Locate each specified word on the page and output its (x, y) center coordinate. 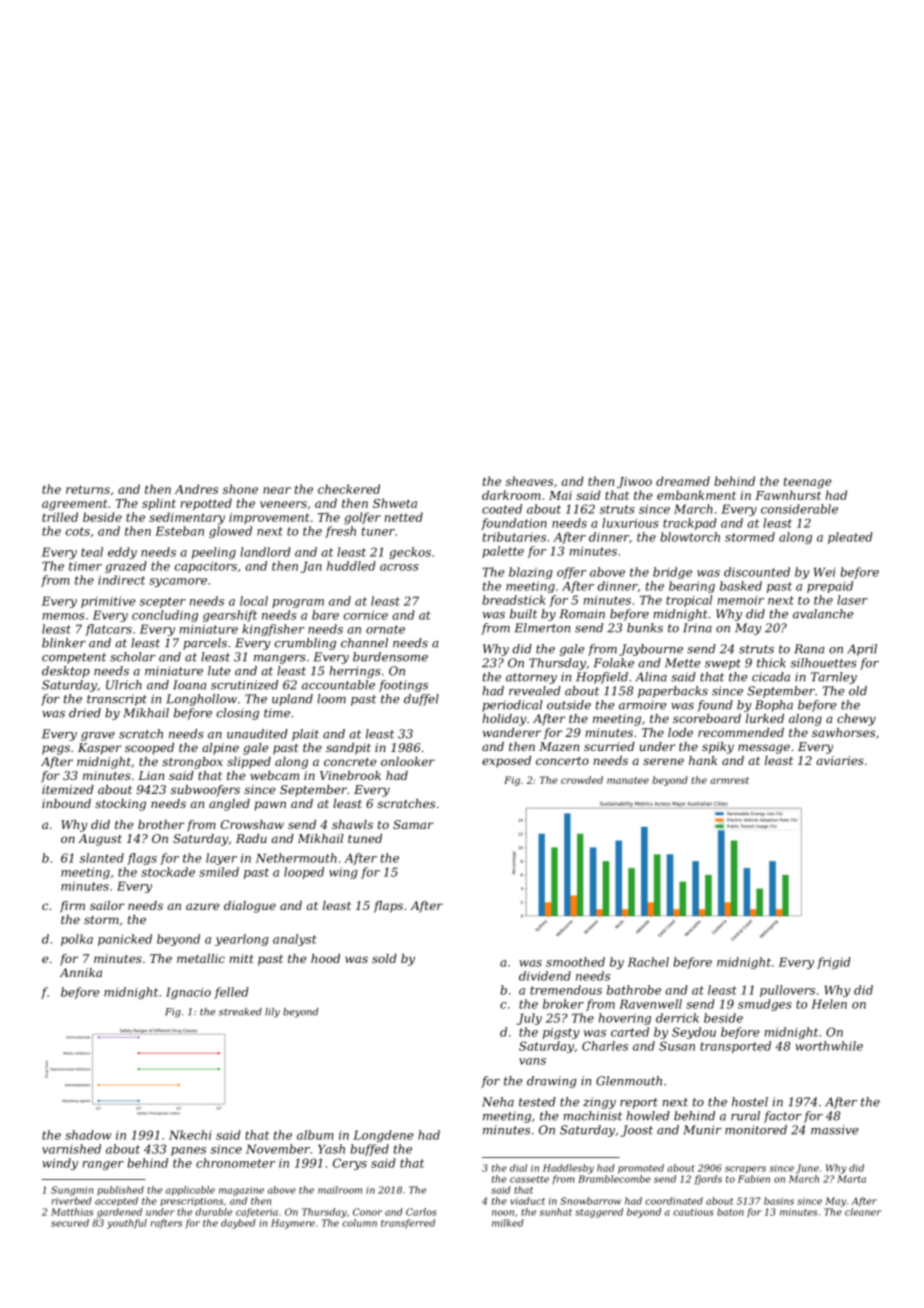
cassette (529, 1179)
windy (60, 1164)
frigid (834, 963)
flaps (388, 907)
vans (532, 1061)
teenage (807, 483)
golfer (362, 518)
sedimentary (187, 518)
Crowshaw (252, 824)
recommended (741, 732)
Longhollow (201, 700)
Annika (81, 972)
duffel (421, 700)
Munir (702, 1130)
